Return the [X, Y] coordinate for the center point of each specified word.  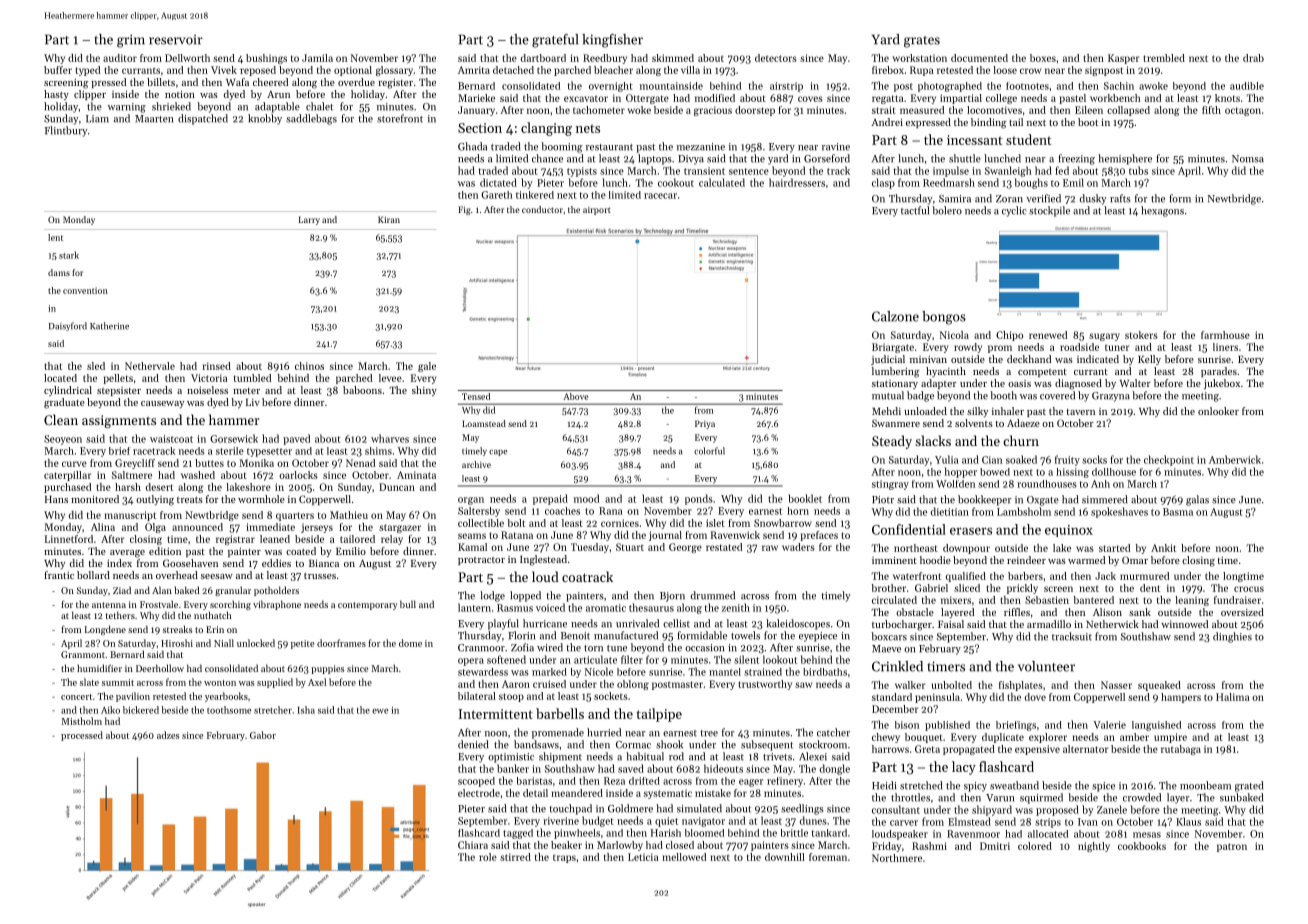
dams [59, 272]
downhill [785, 857]
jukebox [1222, 384]
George [685, 548]
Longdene [105, 630]
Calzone [895, 316]
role [488, 857]
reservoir [176, 40]
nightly [1094, 847]
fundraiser [1237, 600]
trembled [1164, 58]
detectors [776, 58]
